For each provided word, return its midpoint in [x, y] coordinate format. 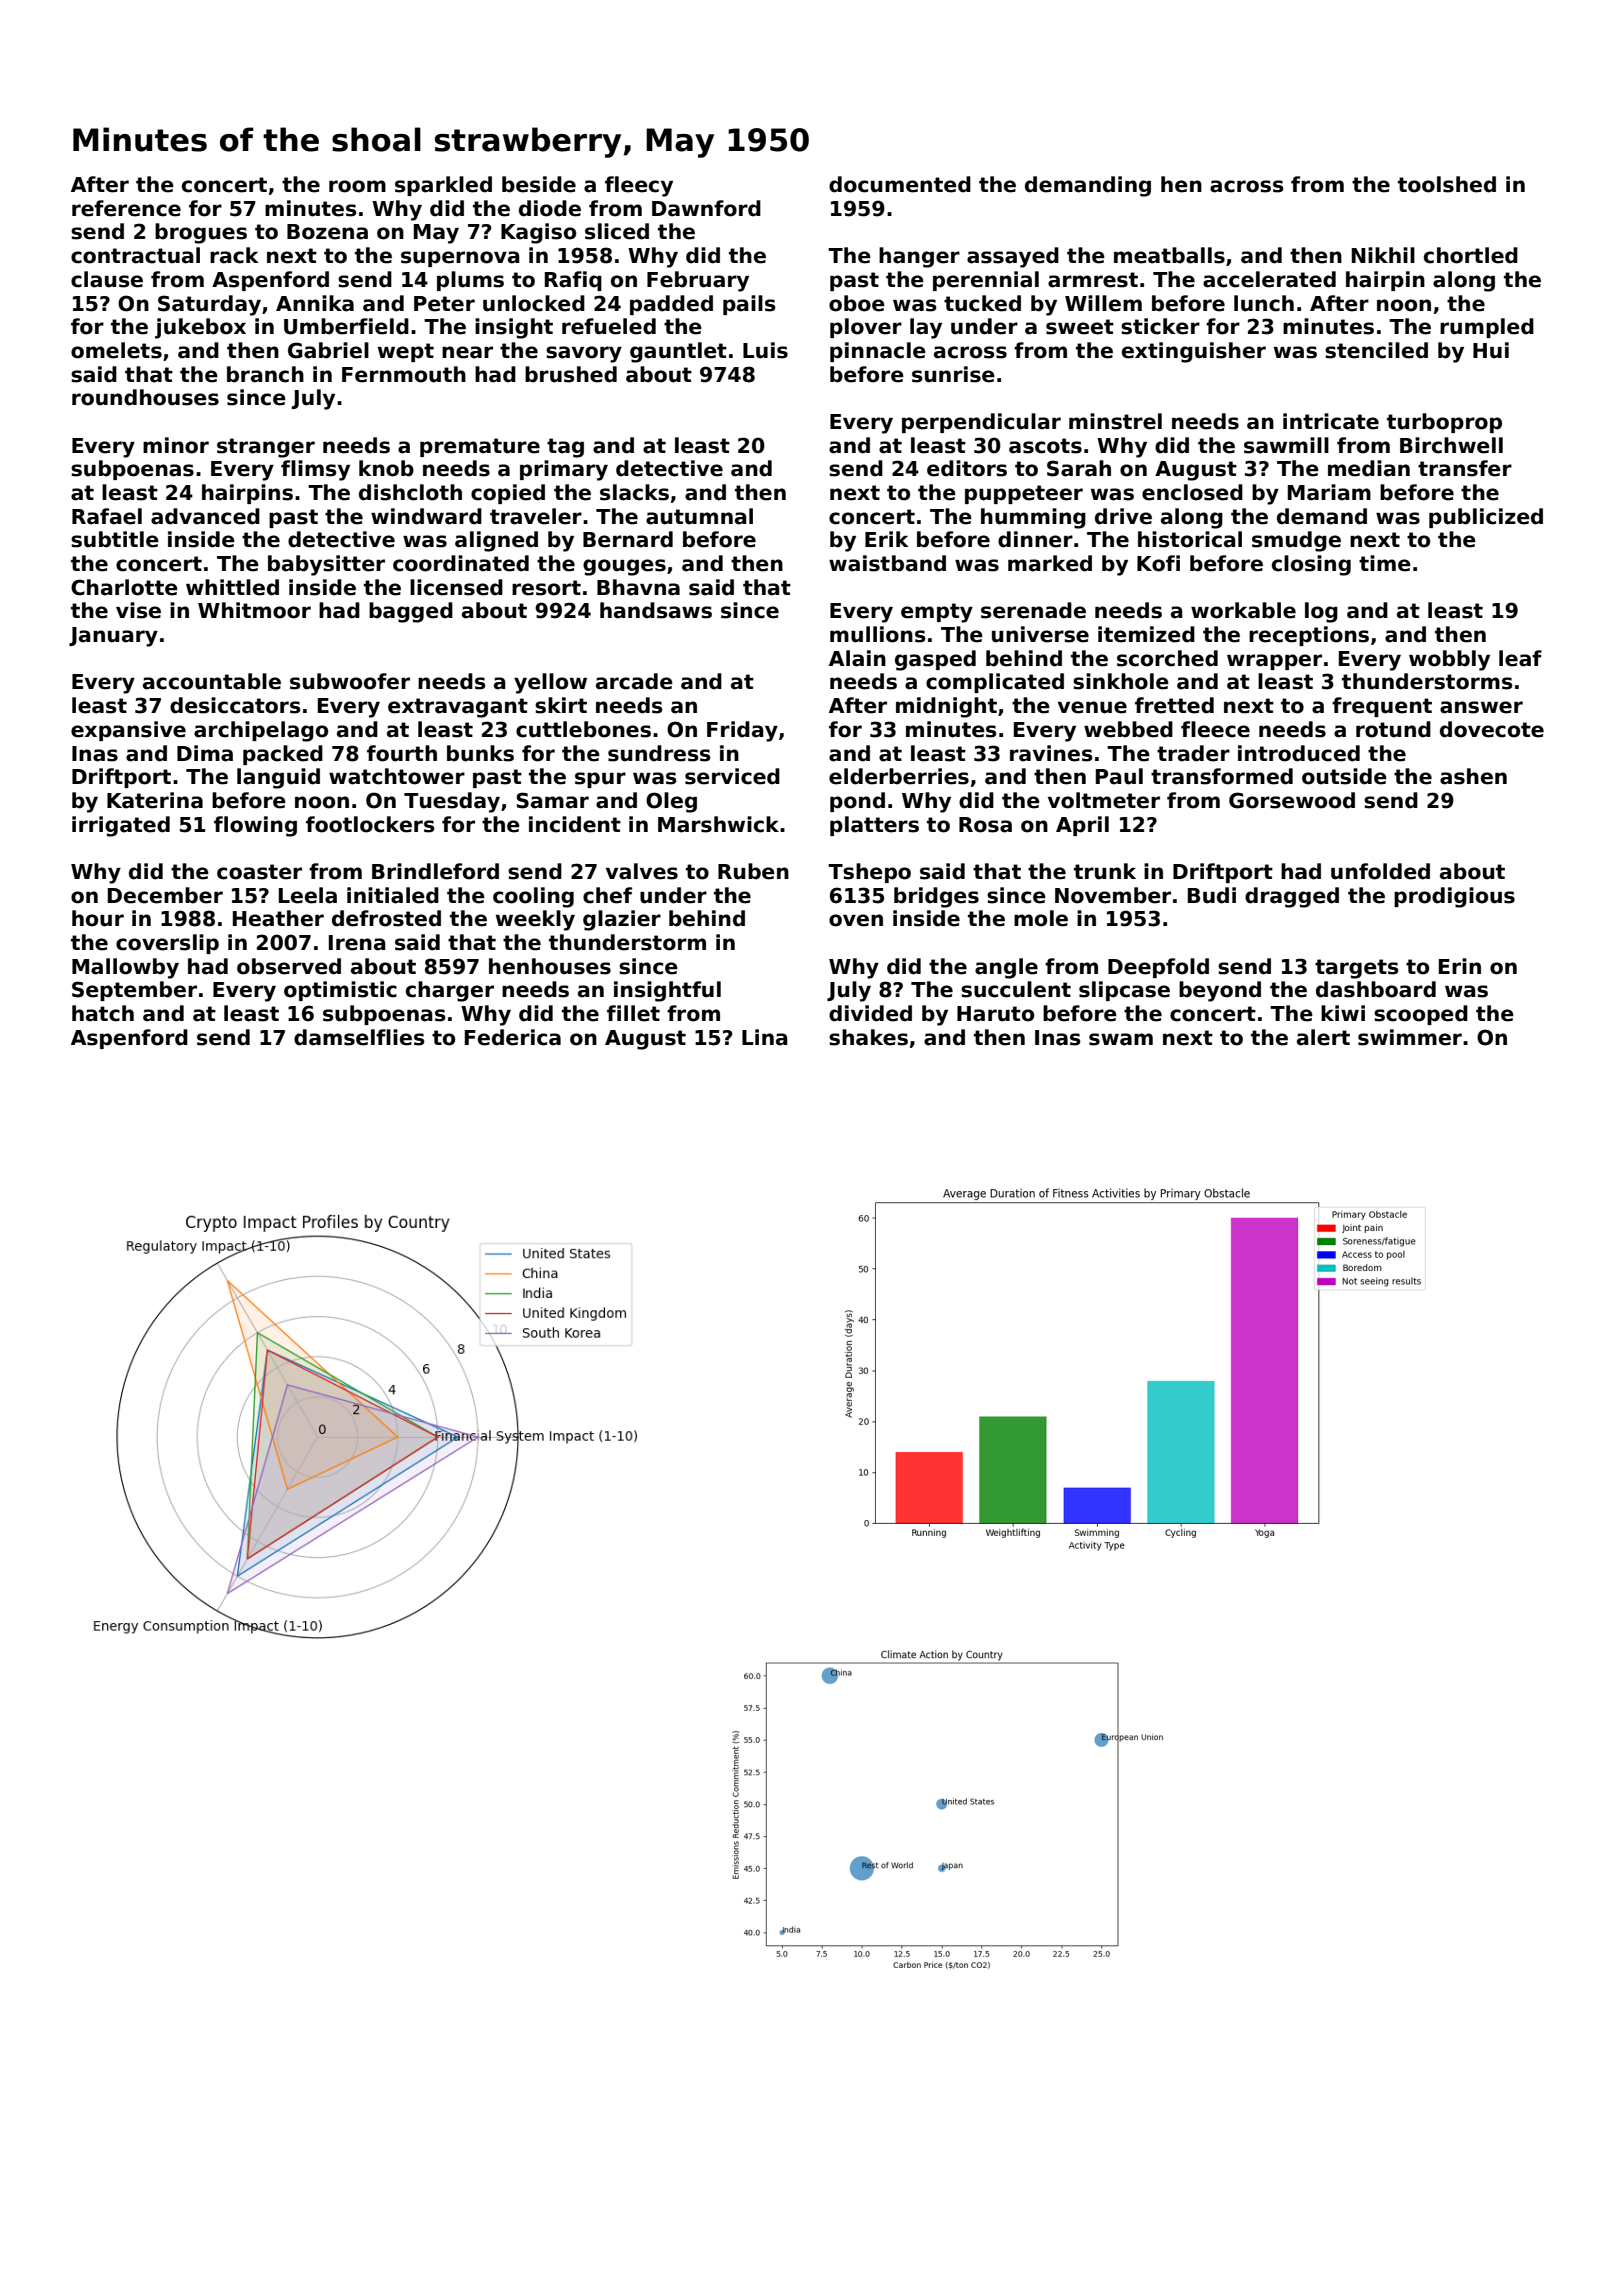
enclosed [1192, 492]
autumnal [699, 516]
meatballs [1169, 255]
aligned [496, 541]
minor [176, 445]
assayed [1013, 257]
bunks [480, 753]
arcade [634, 681]
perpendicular [981, 423]
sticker [1160, 326]
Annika [315, 303]
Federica [513, 1037]
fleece [1215, 729]
